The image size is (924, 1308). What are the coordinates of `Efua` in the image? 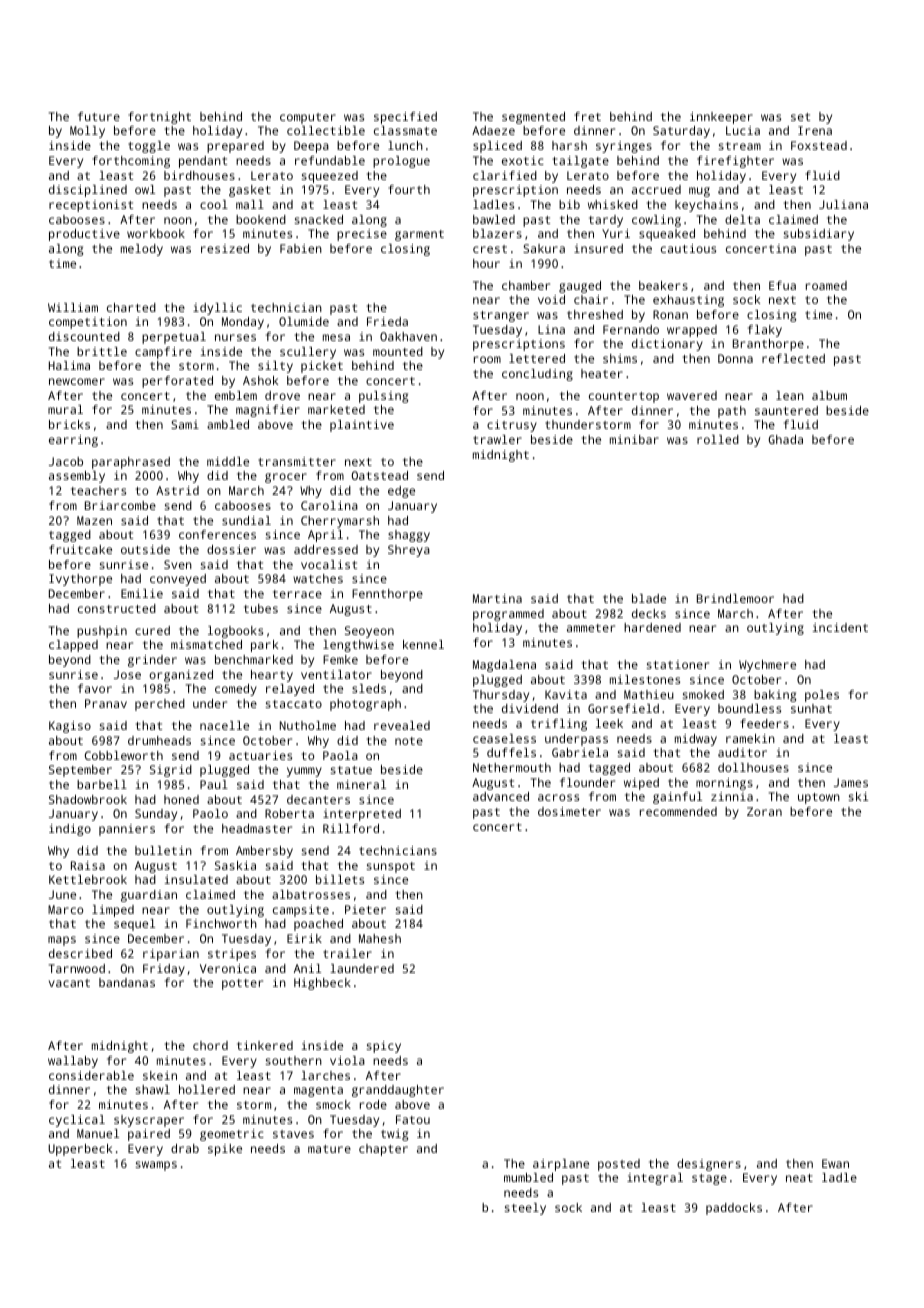 It's located at (782, 285).
